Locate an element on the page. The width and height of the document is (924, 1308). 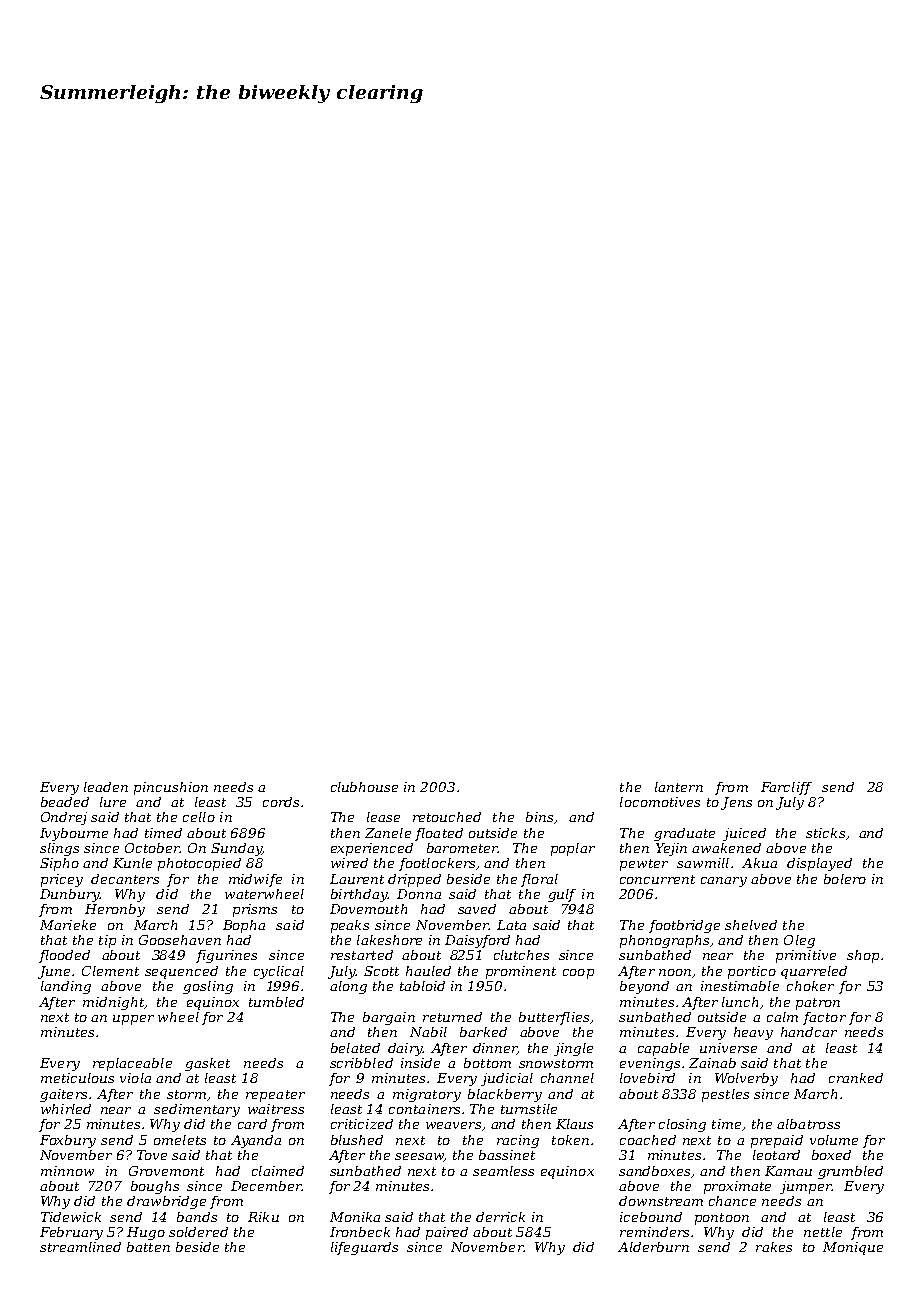
jingle is located at coordinates (573, 1049).
